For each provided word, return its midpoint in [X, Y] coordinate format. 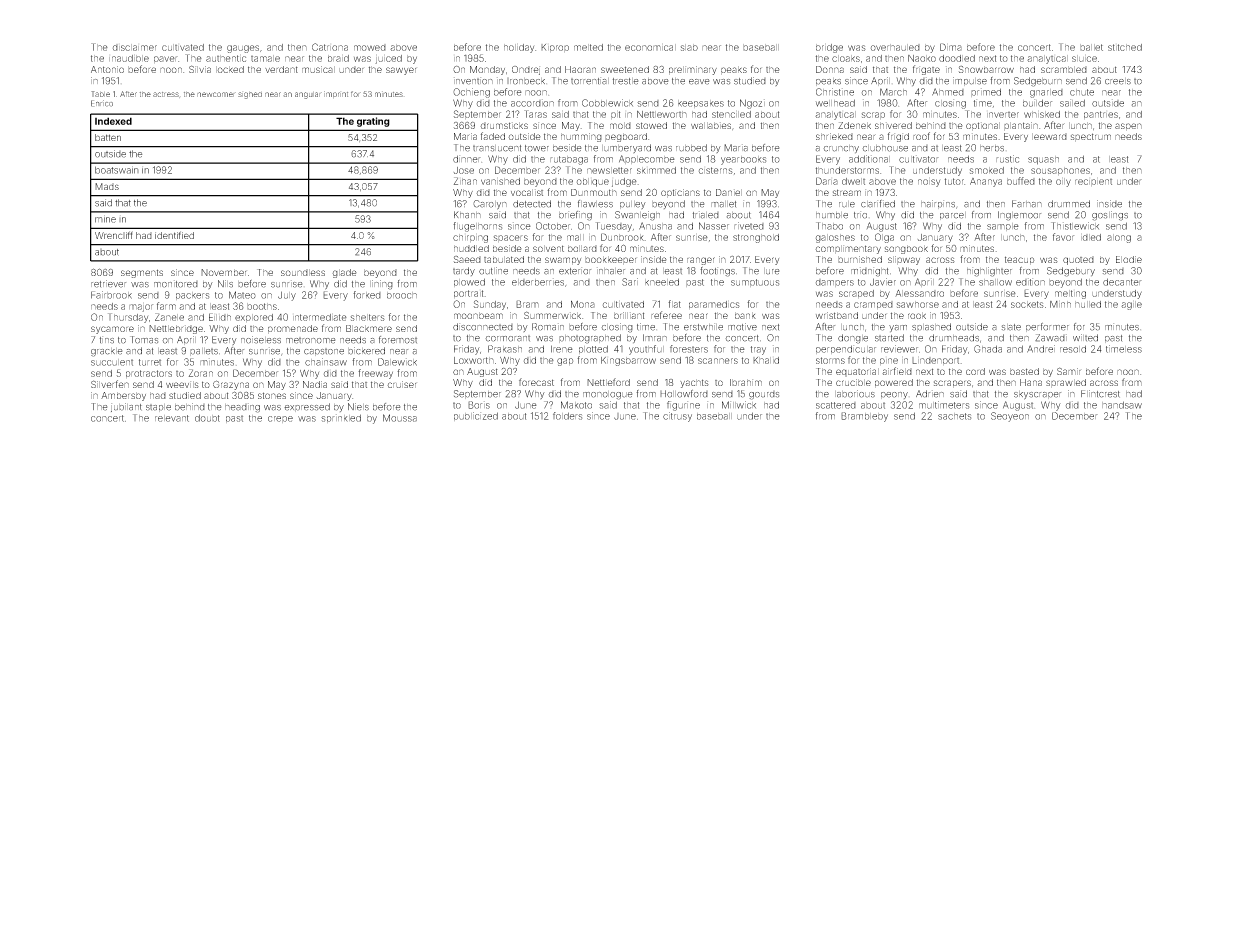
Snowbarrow [986, 69]
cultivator [919, 159]
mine [105, 219]
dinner [467, 159]
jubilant [126, 407]
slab [689, 47]
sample [1003, 227]
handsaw [1122, 405]
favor [1063, 237]
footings [717, 272]
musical [318, 69]
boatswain [117, 170]
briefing [575, 216]
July [287, 296]
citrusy [677, 417]
